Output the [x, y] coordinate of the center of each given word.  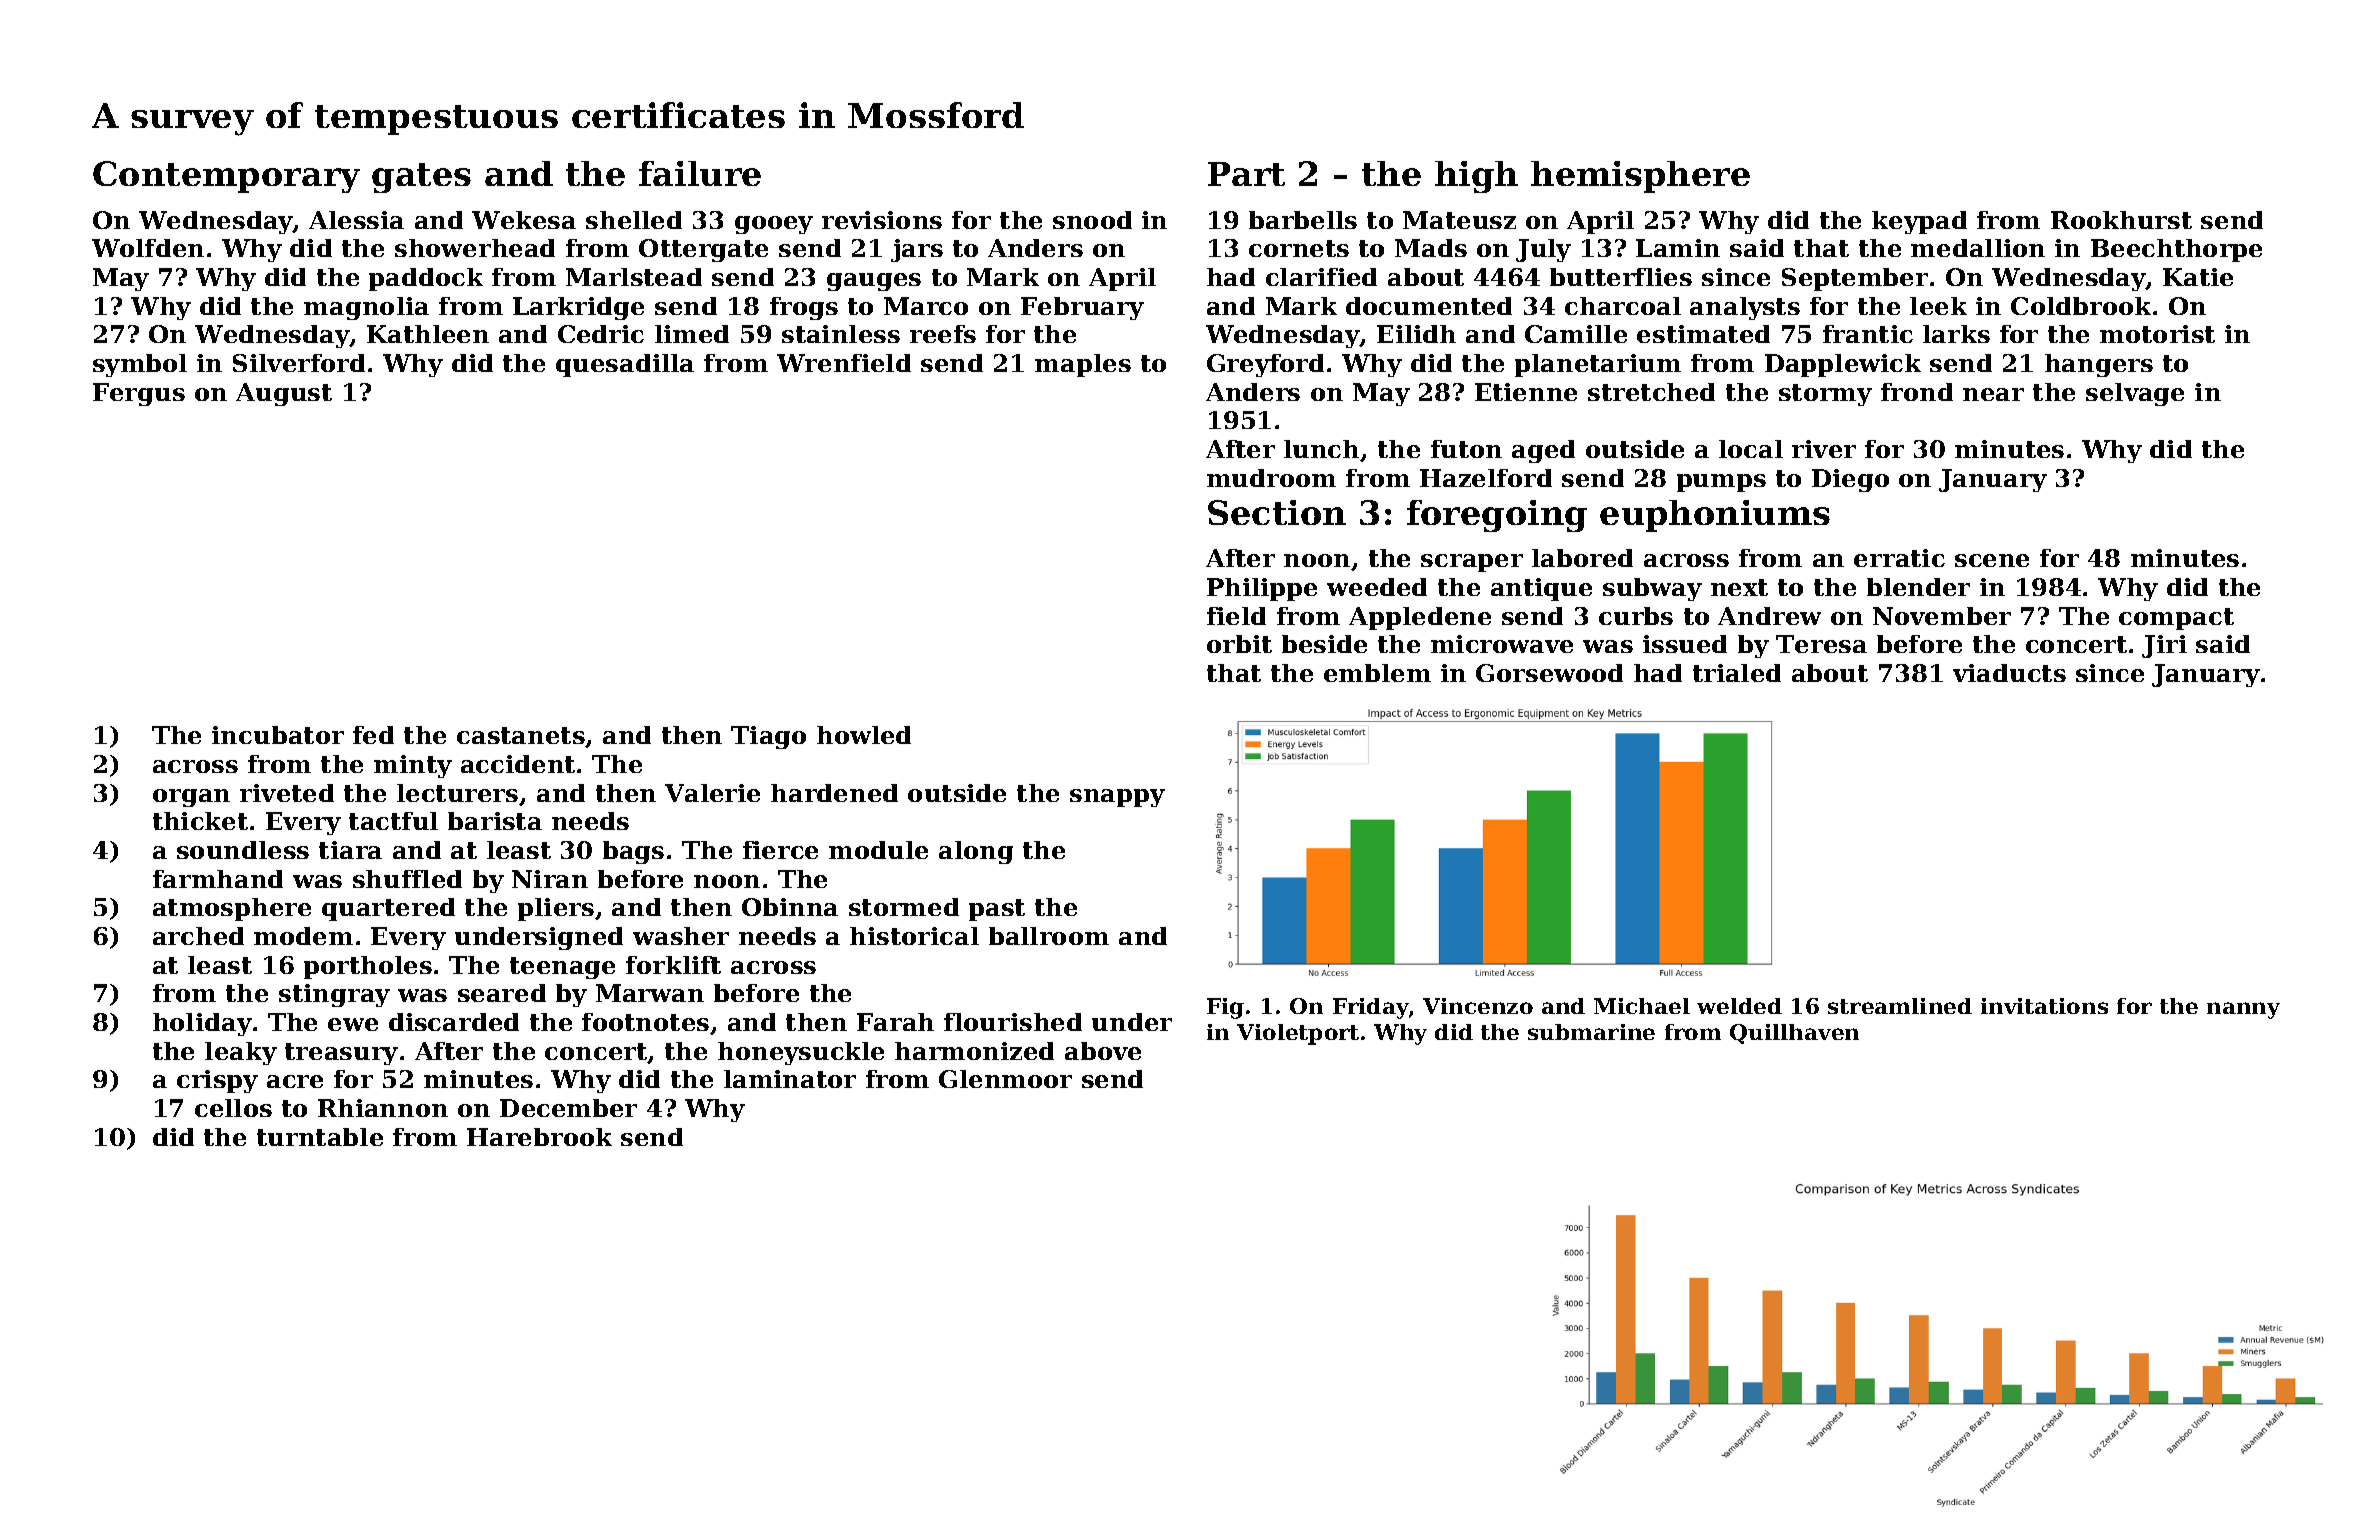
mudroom [1271, 478]
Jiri [2164, 646]
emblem [1377, 673]
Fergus [139, 394]
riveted [287, 793]
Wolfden [148, 248]
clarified [1321, 277]
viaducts [2009, 673]
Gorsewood [1549, 673]
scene [1992, 560]
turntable [320, 1137]
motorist [2157, 334]
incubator [278, 735]
